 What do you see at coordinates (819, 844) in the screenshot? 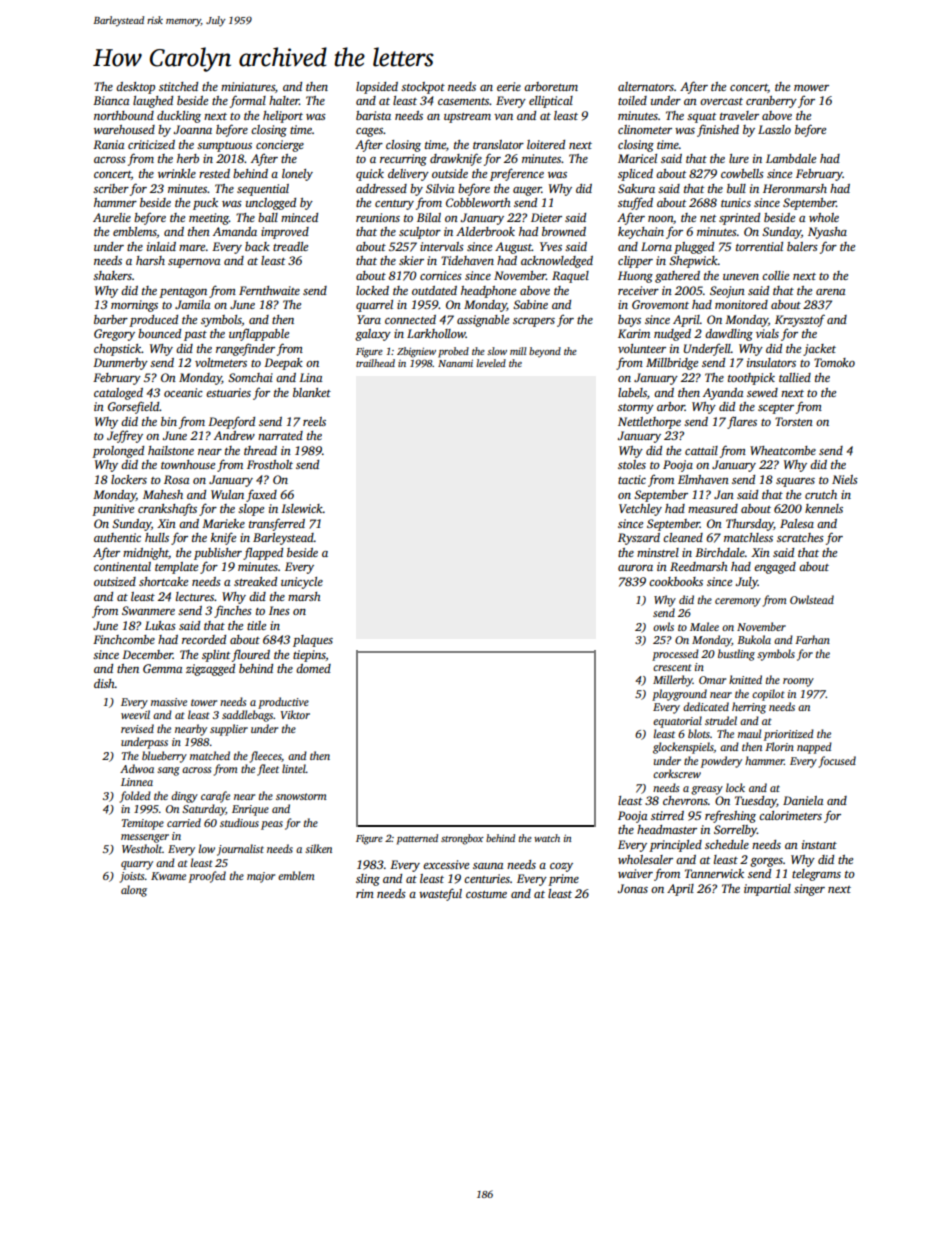
I see `instant` at bounding box center [819, 844].
